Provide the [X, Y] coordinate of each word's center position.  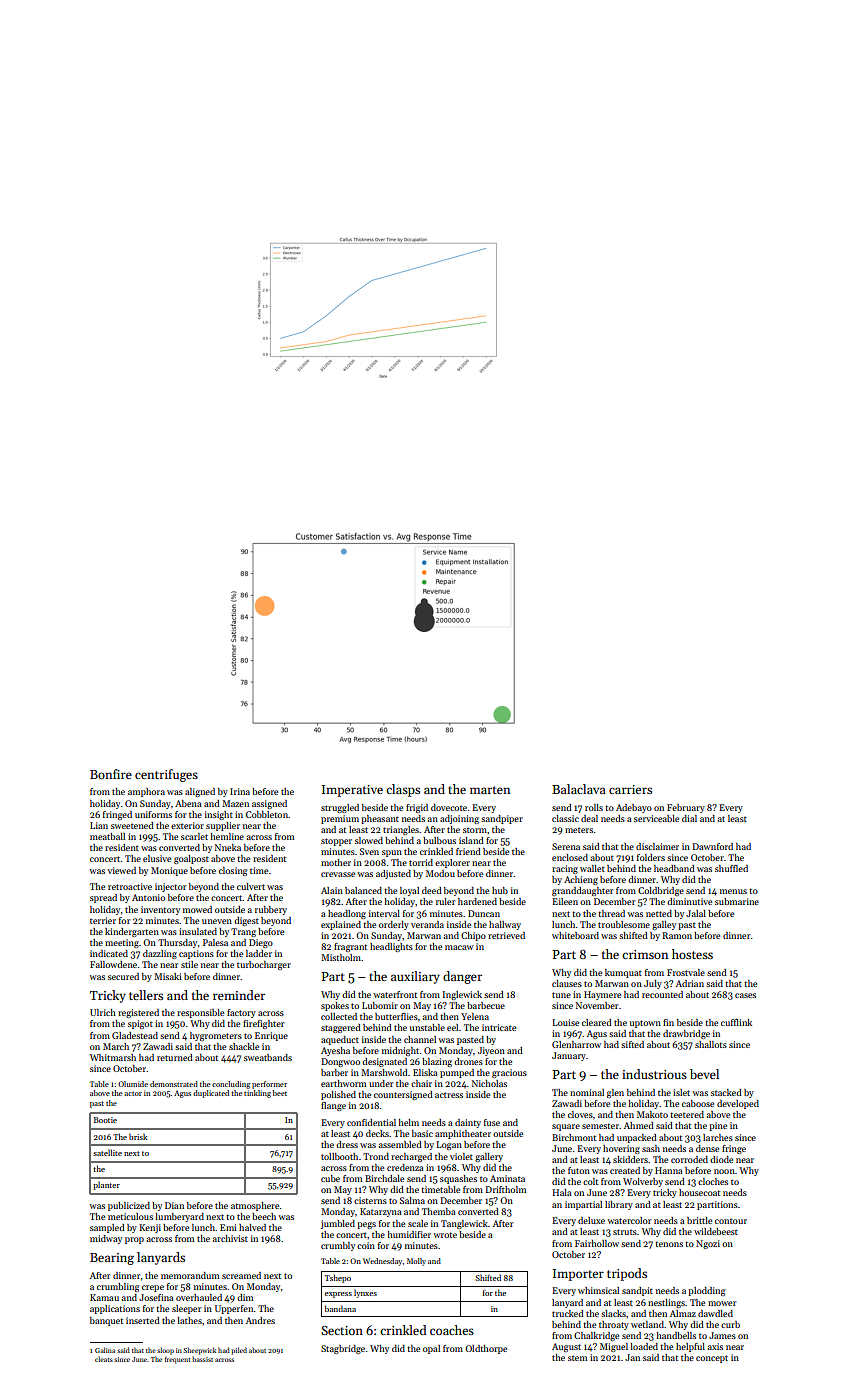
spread [103, 898]
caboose [698, 1103]
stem [577, 1358]
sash [651, 1148]
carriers [630, 789]
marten [490, 790]
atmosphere [255, 1206]
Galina [105, 1350]
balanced [363, 890]
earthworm [343, 1083]
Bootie [105, 1120]
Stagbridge [343, 1349]
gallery [489, 1157]
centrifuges [166, 775]
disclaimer [657, 846]
